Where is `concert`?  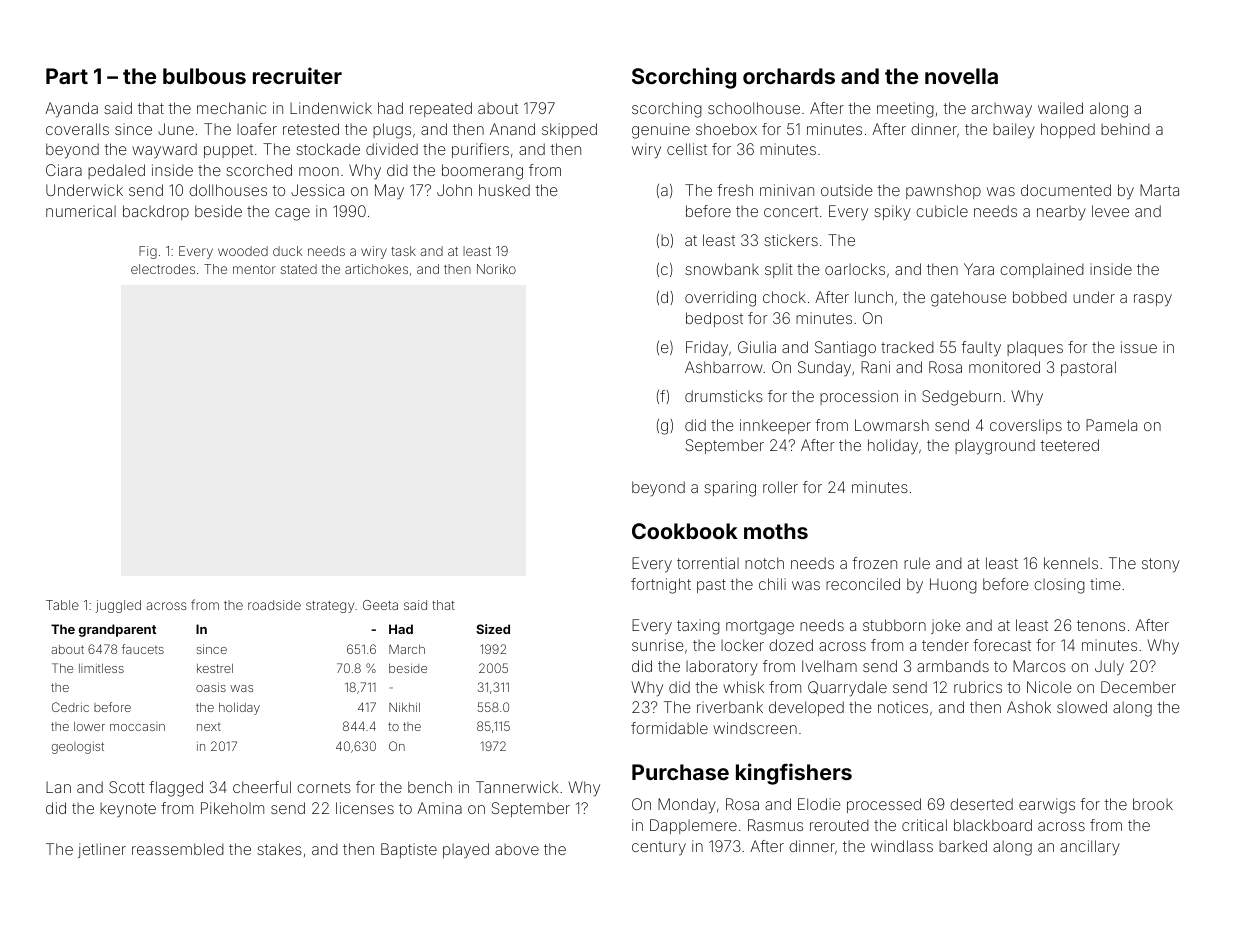
concert is located at coordinates (791, 211).
